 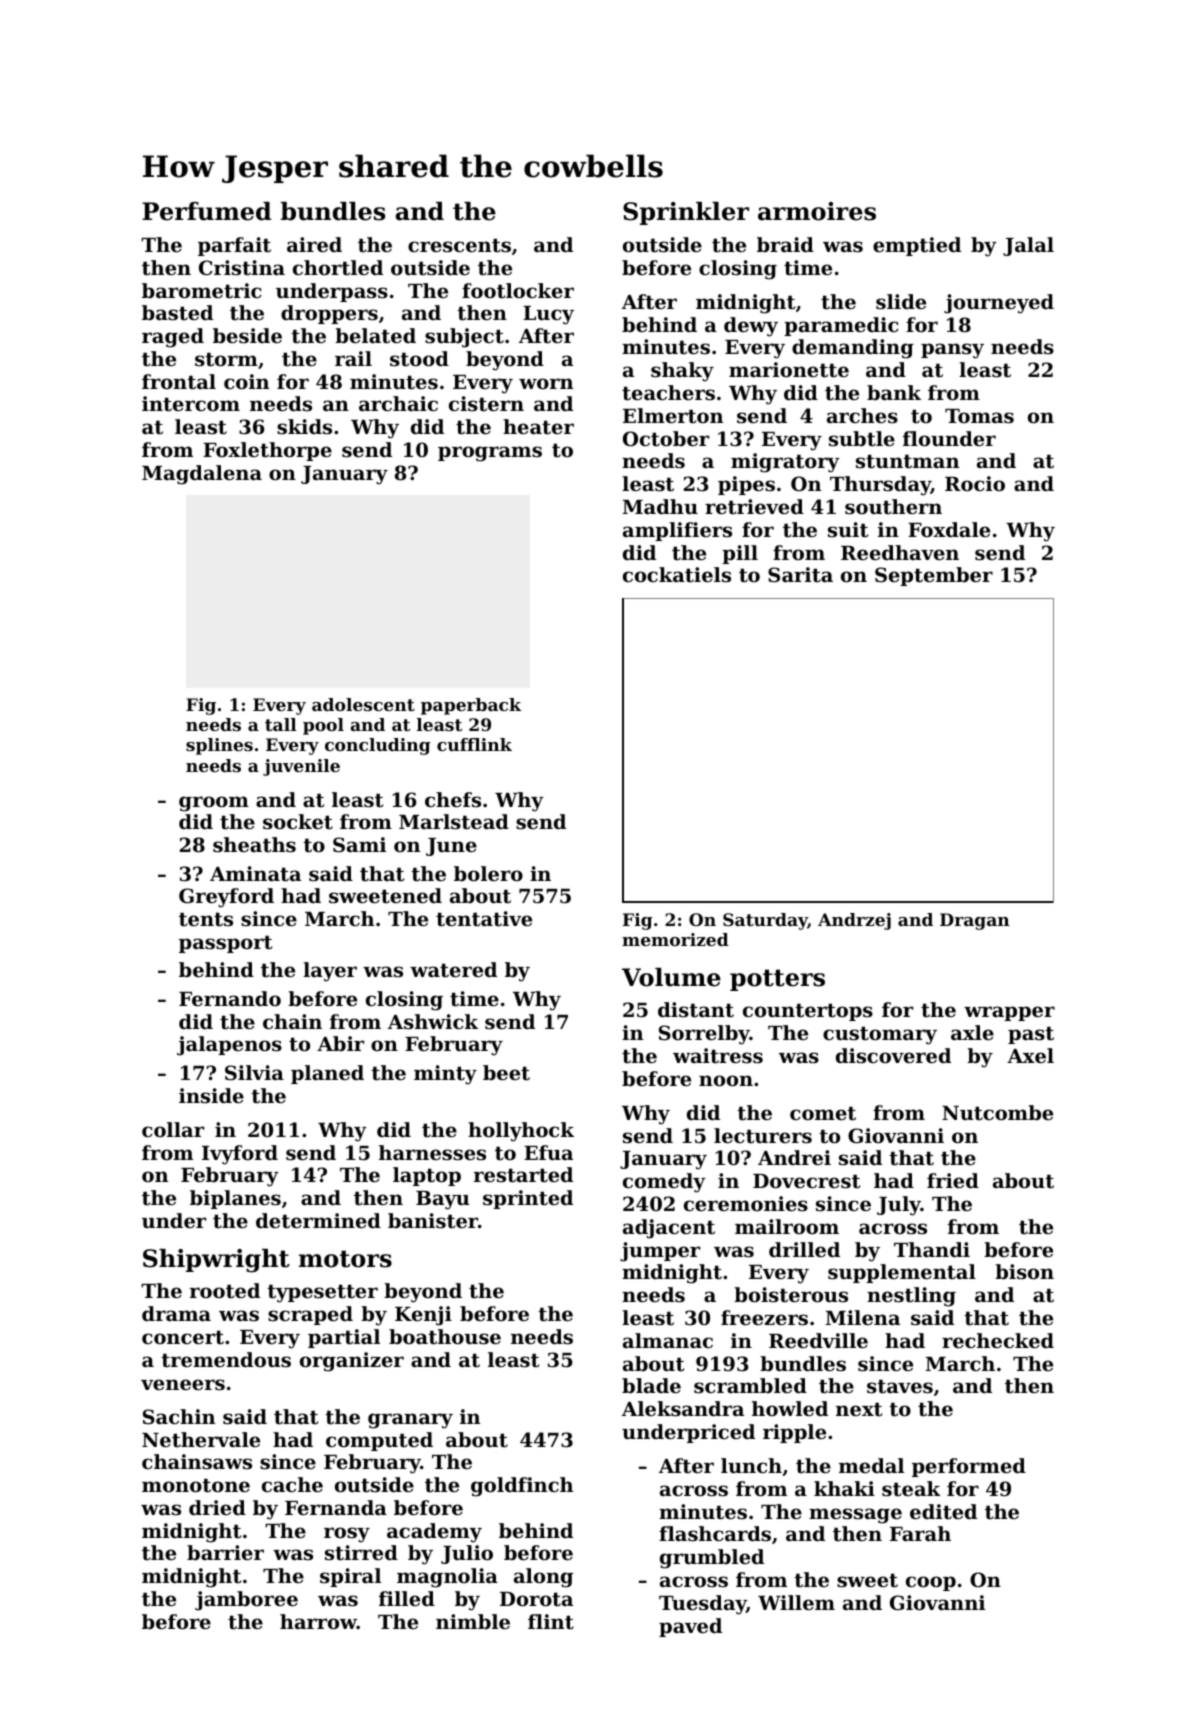 What do you see at coordinates (911, 1488) in the image?
I see `steak` at bounding box center [911, 1488].
